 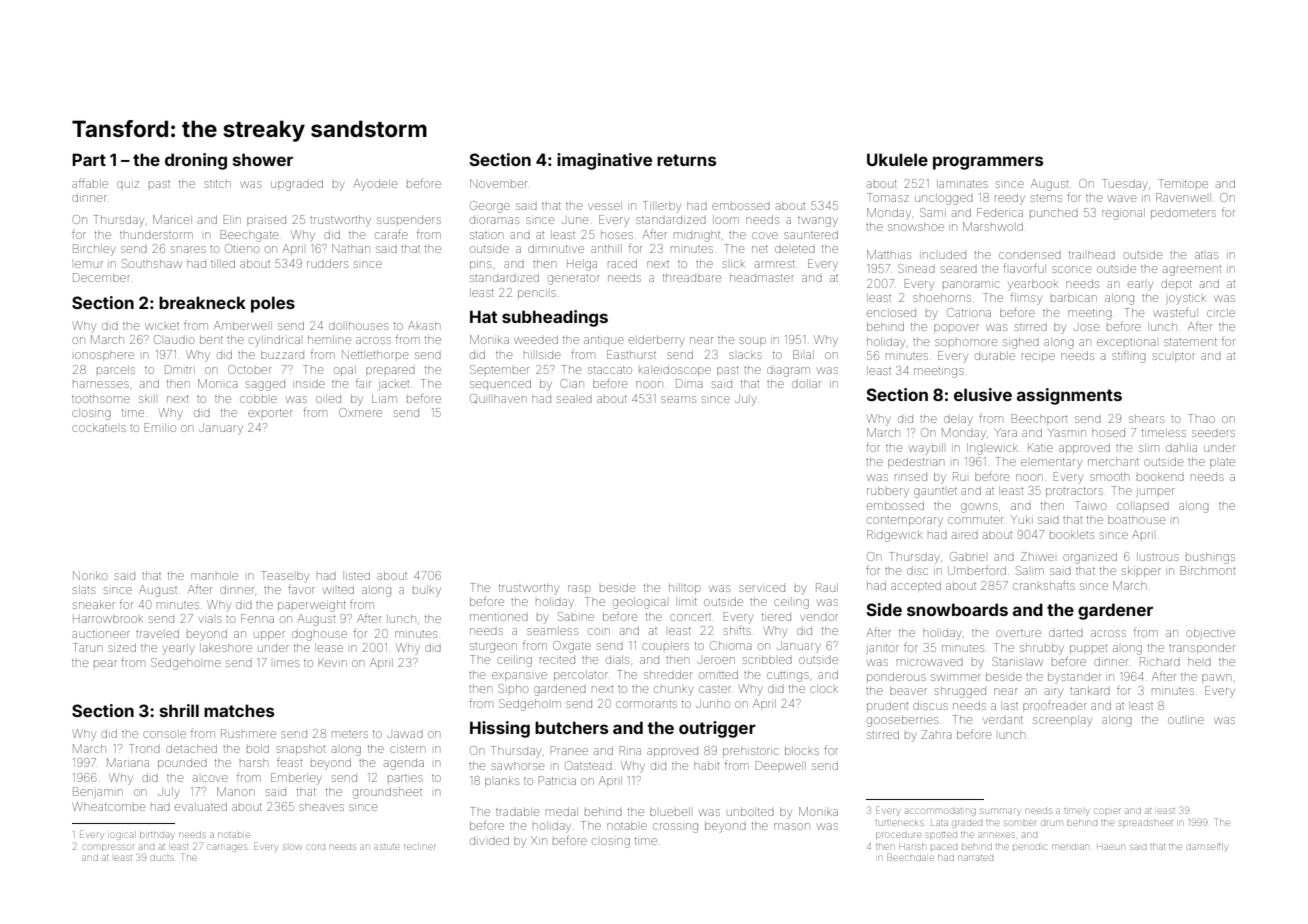 What do you see at coordinates (1009, 705) in the screenshot?
I see `last` at bounding box center [1009, 705].
